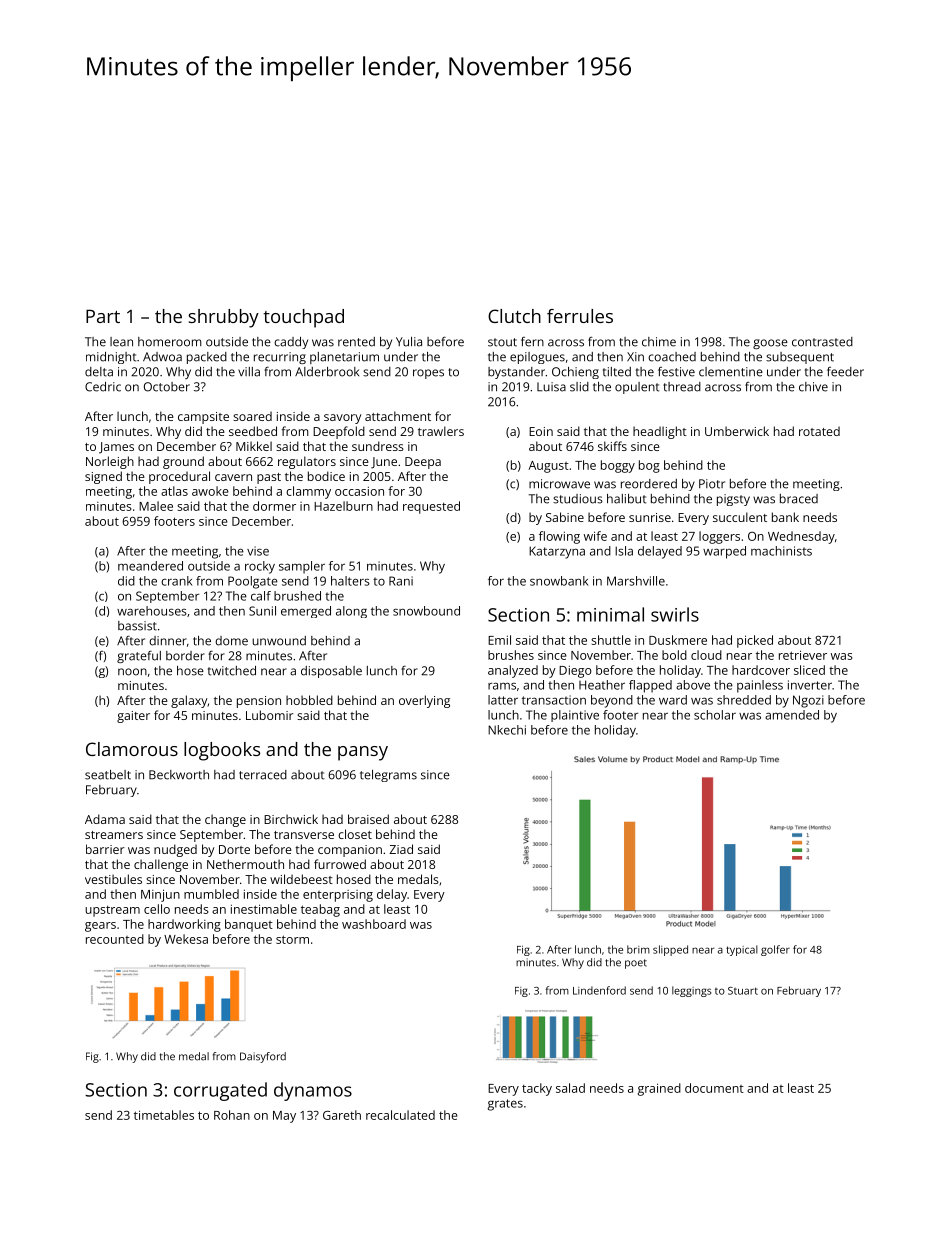 This document has height=1233, width=952. Describe the element at coordinates (743, 991) in the document. I see `Stuart` at that location.
